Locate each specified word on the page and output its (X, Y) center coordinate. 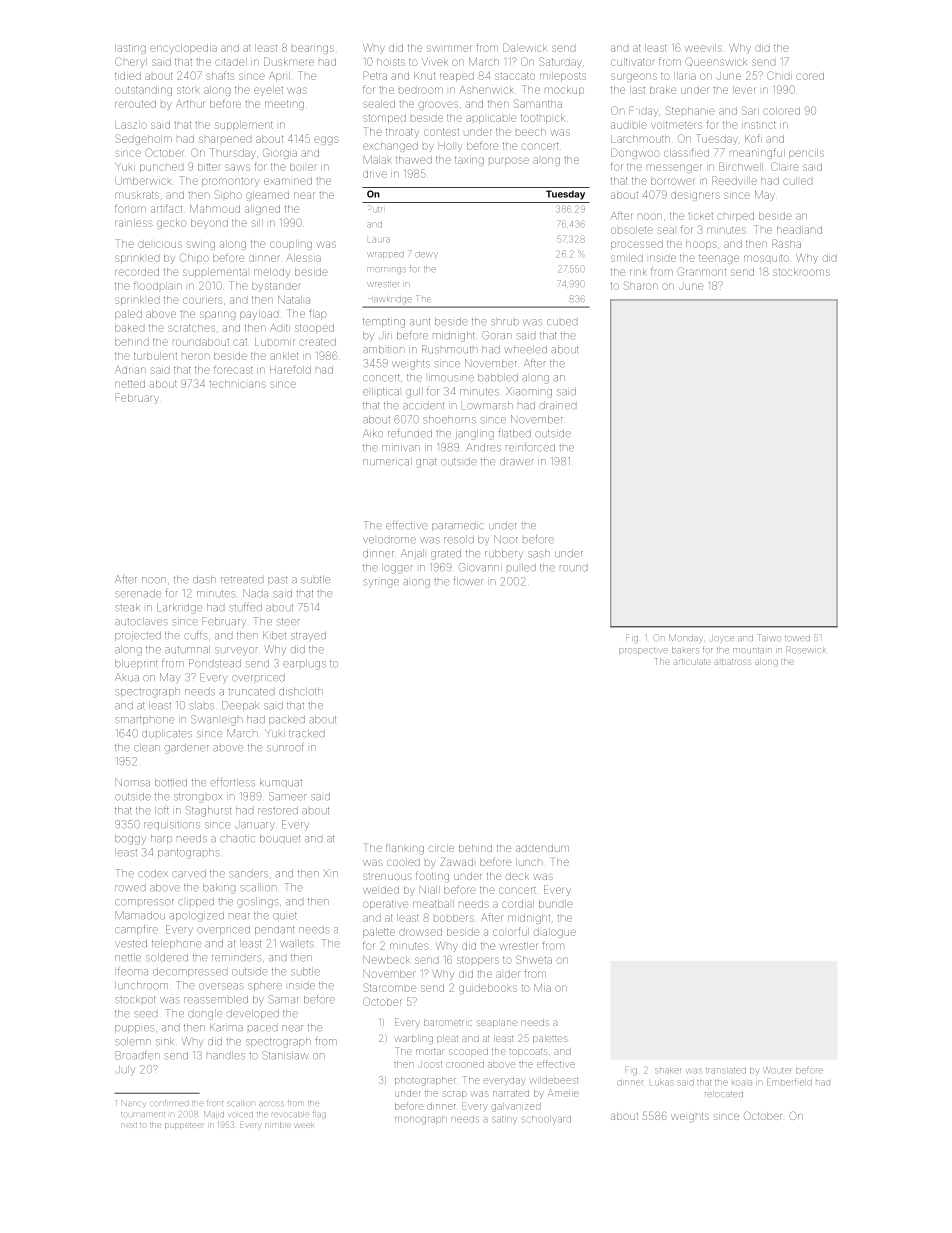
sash (539, 554)
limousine (451, 378)
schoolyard (546, 1121)
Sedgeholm (143, 139)
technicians (237, 384)
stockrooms (801, 272)
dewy (426, 255)
